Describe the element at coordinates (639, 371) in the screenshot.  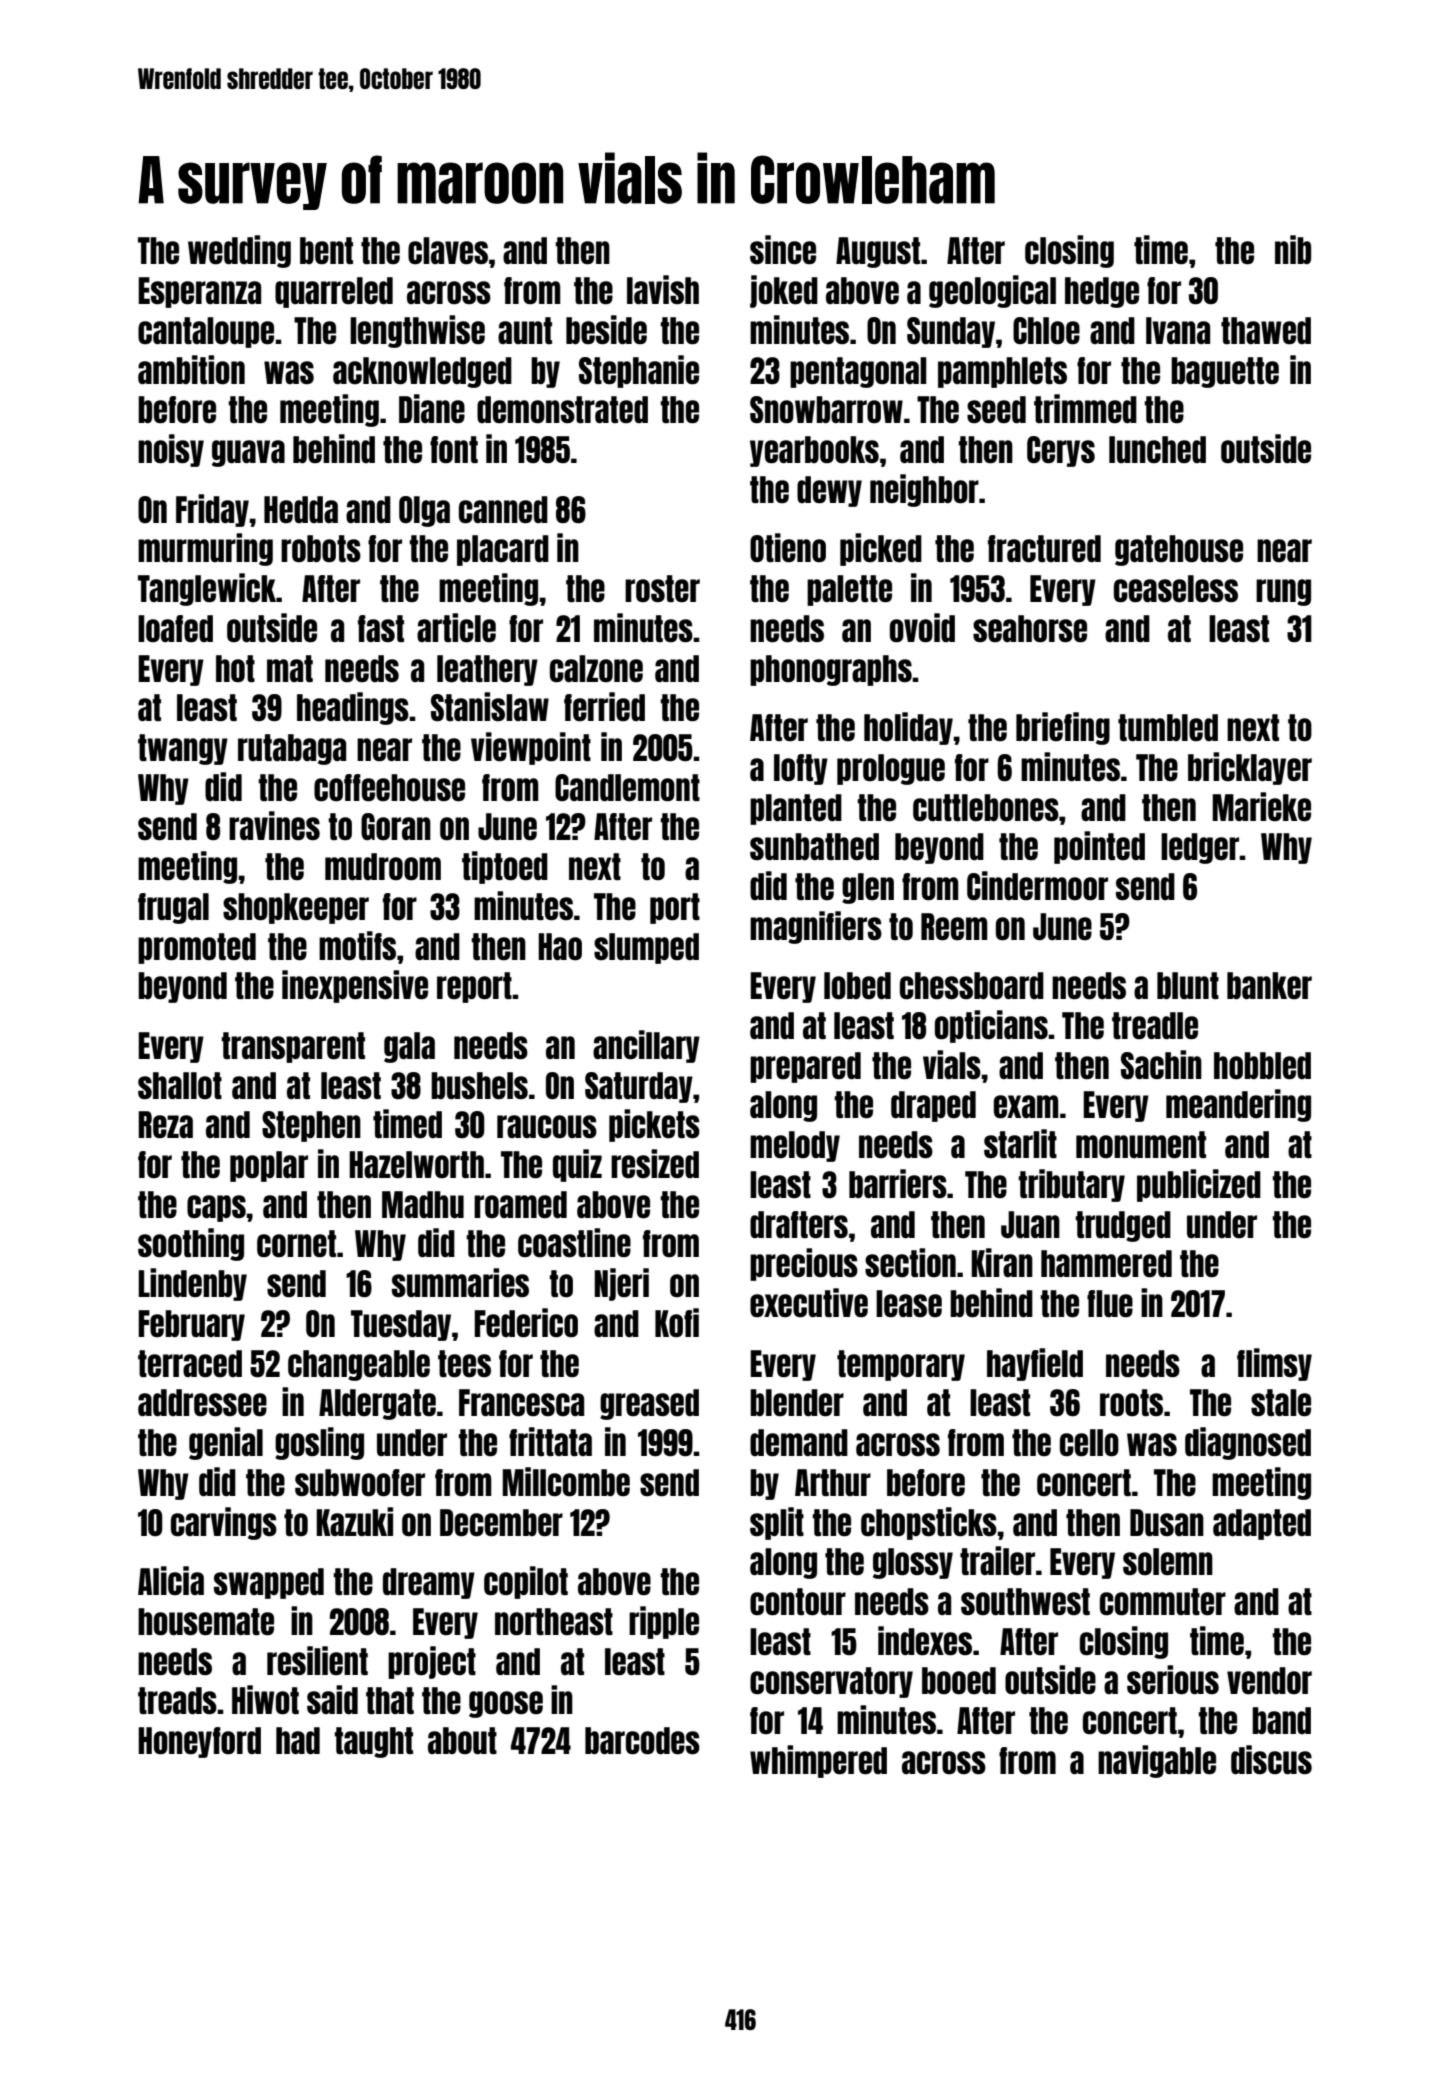
I see `Stephanie` at that location.
